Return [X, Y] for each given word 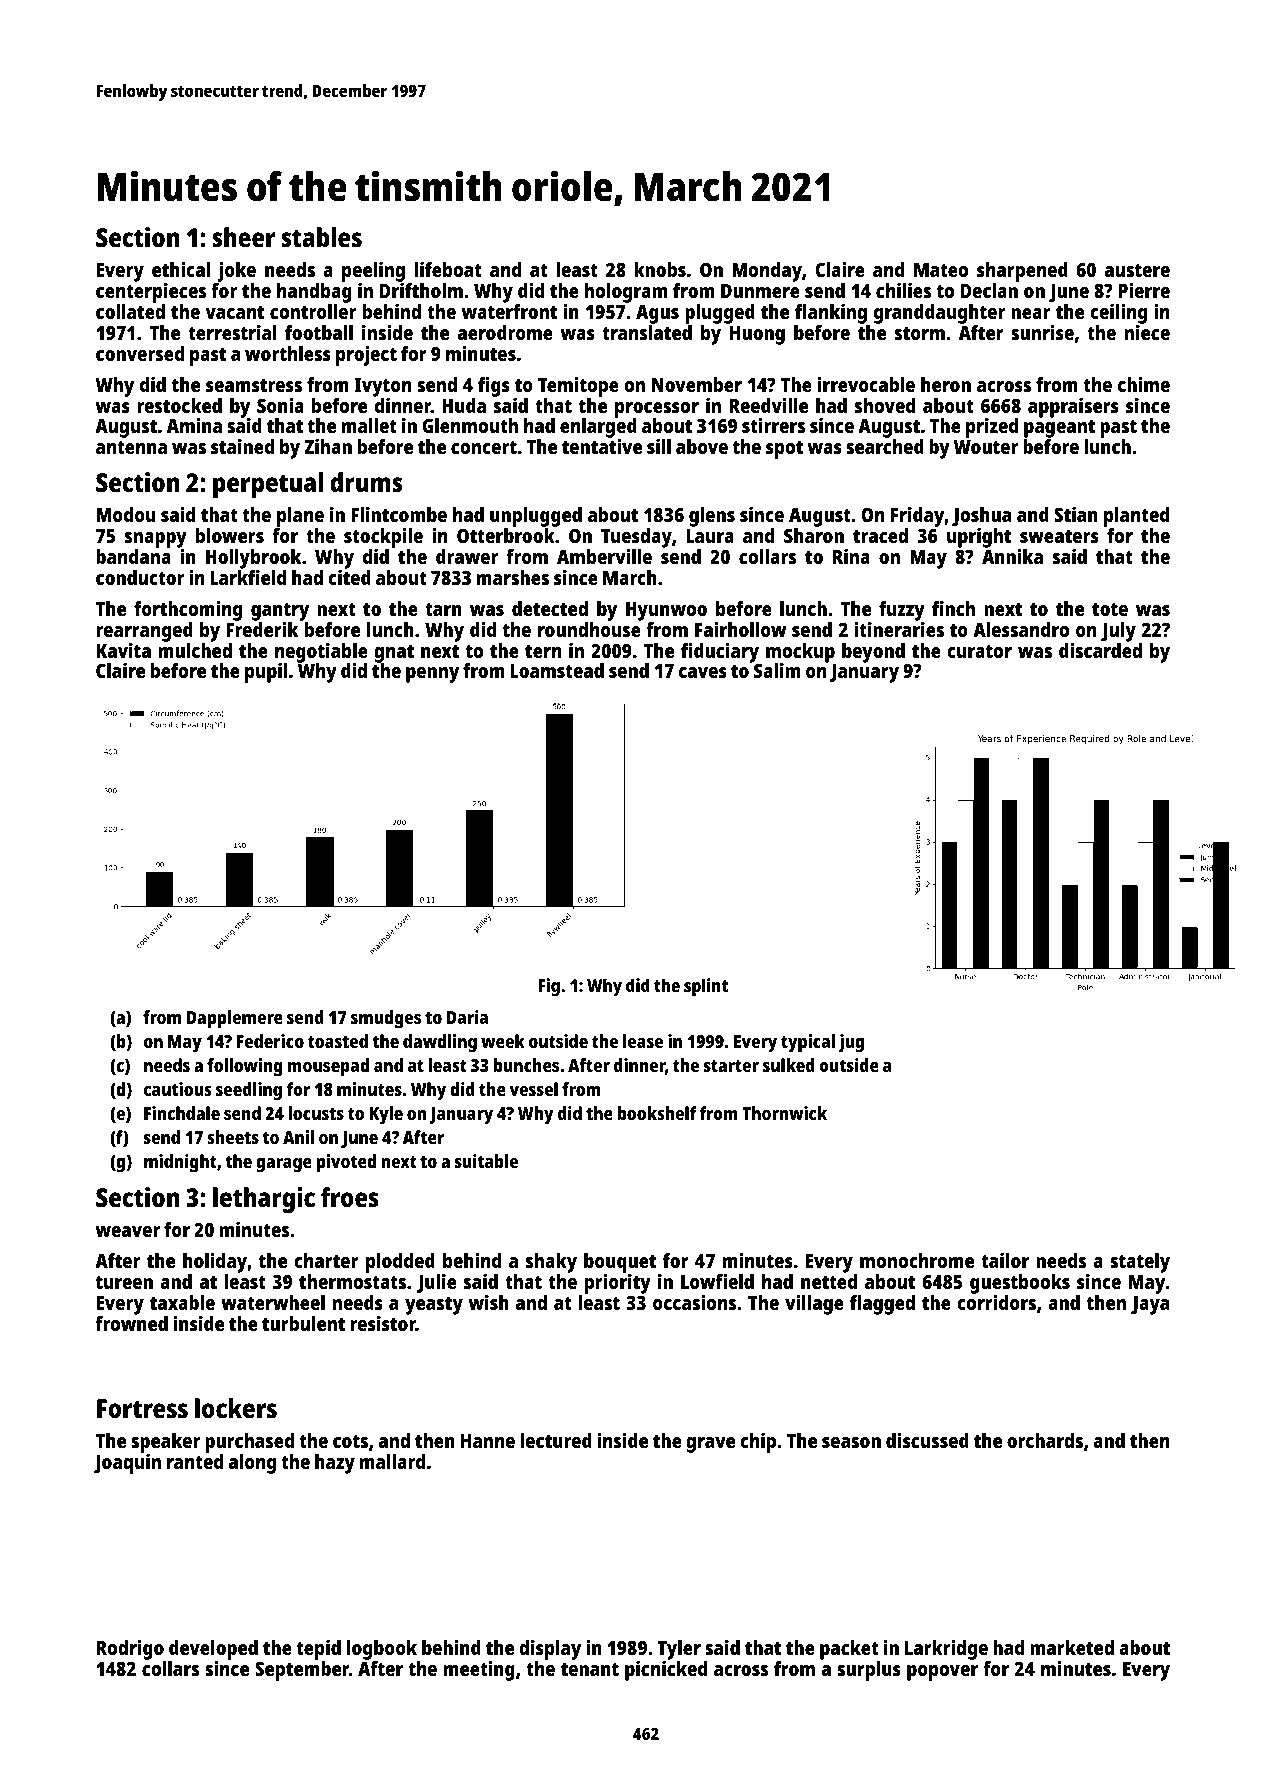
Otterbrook [506, 535]
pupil [266, 673]
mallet [369, 425]
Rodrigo [130, 1650]
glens [712, 517]
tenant [590, 1669]
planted [1136, 517]
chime [1144, 384]
